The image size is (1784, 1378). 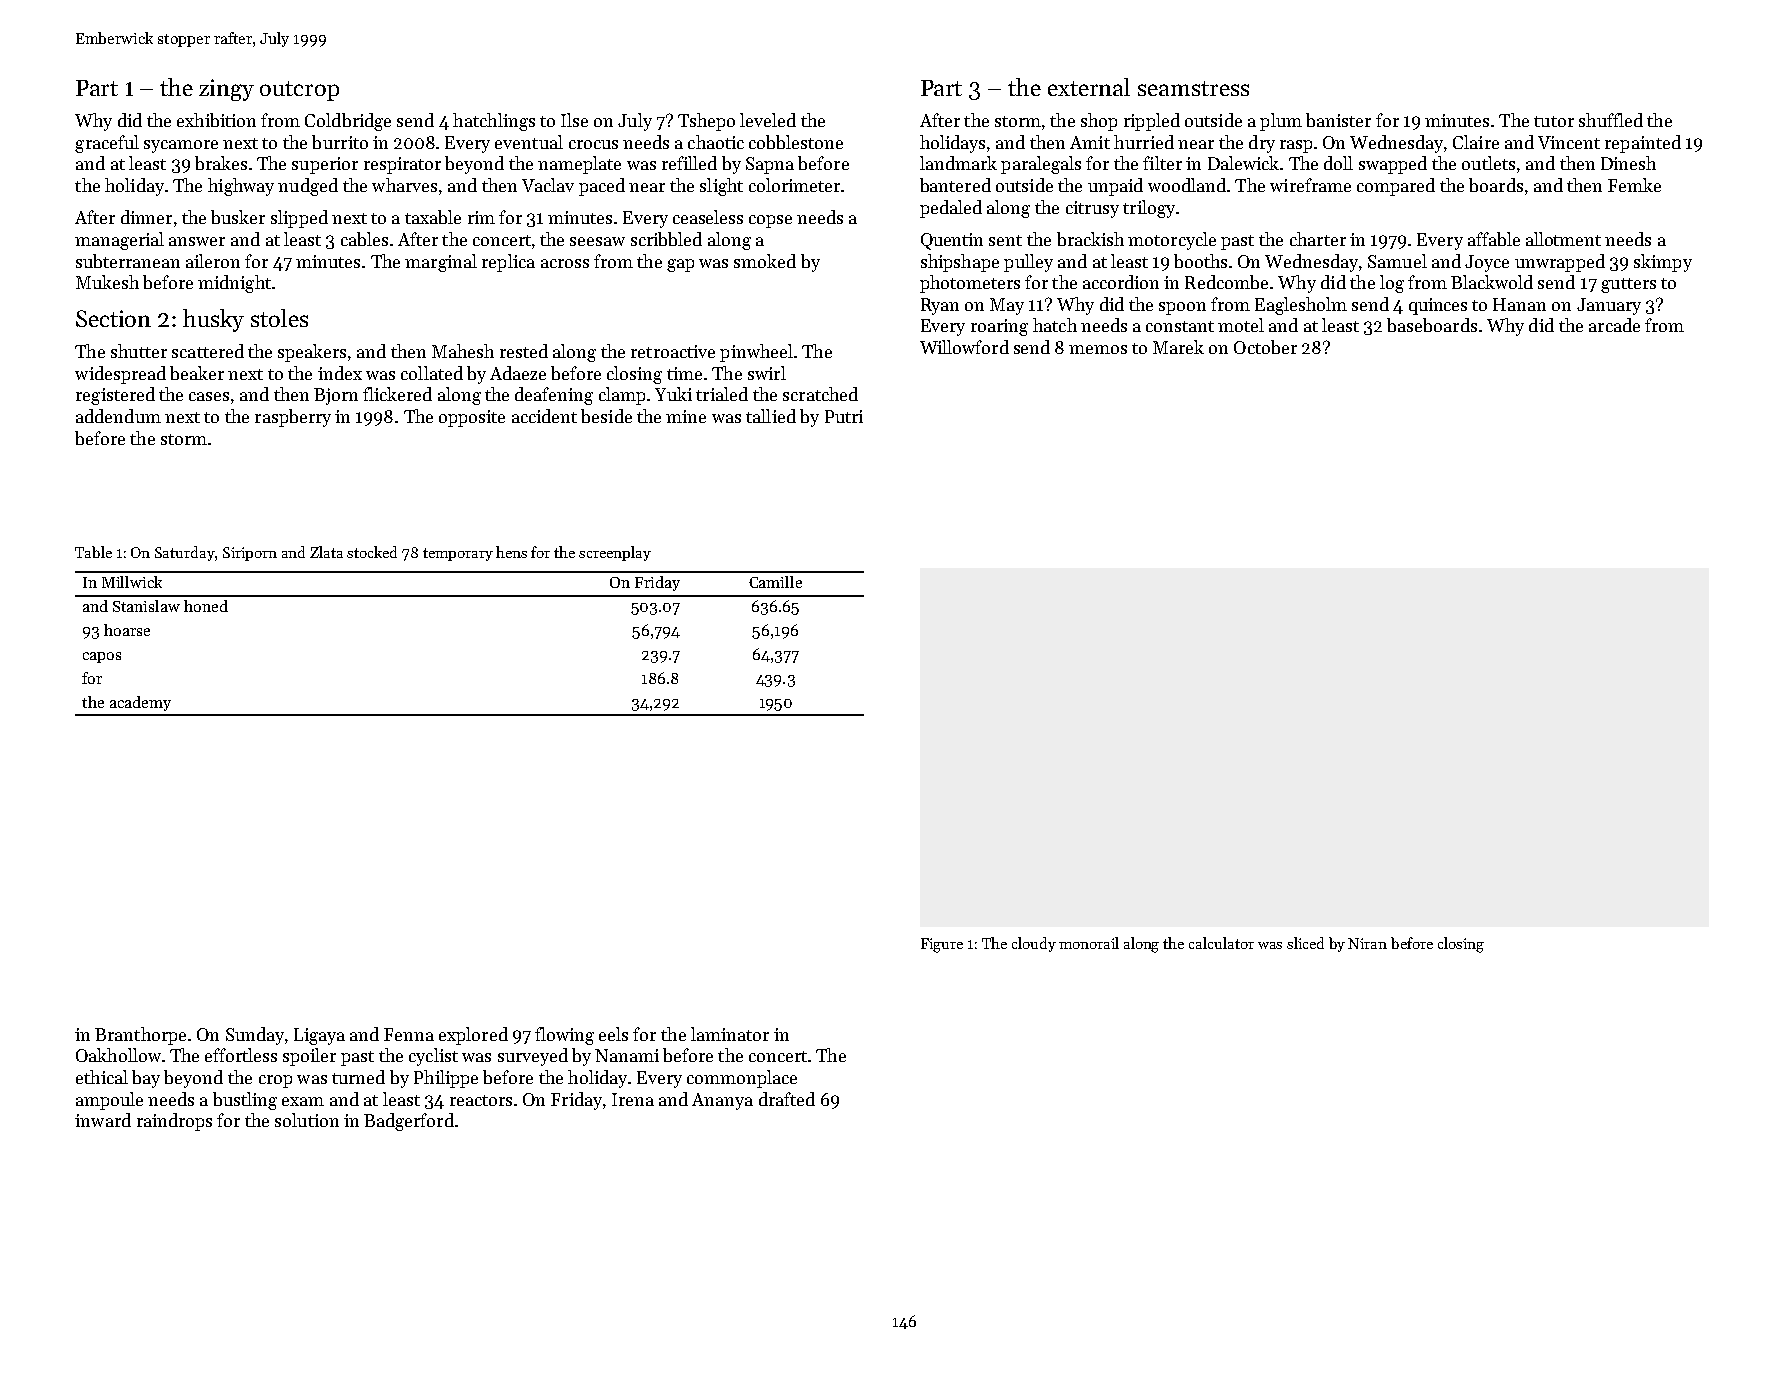 I want to click on January, so click(x=1609, y=306).
